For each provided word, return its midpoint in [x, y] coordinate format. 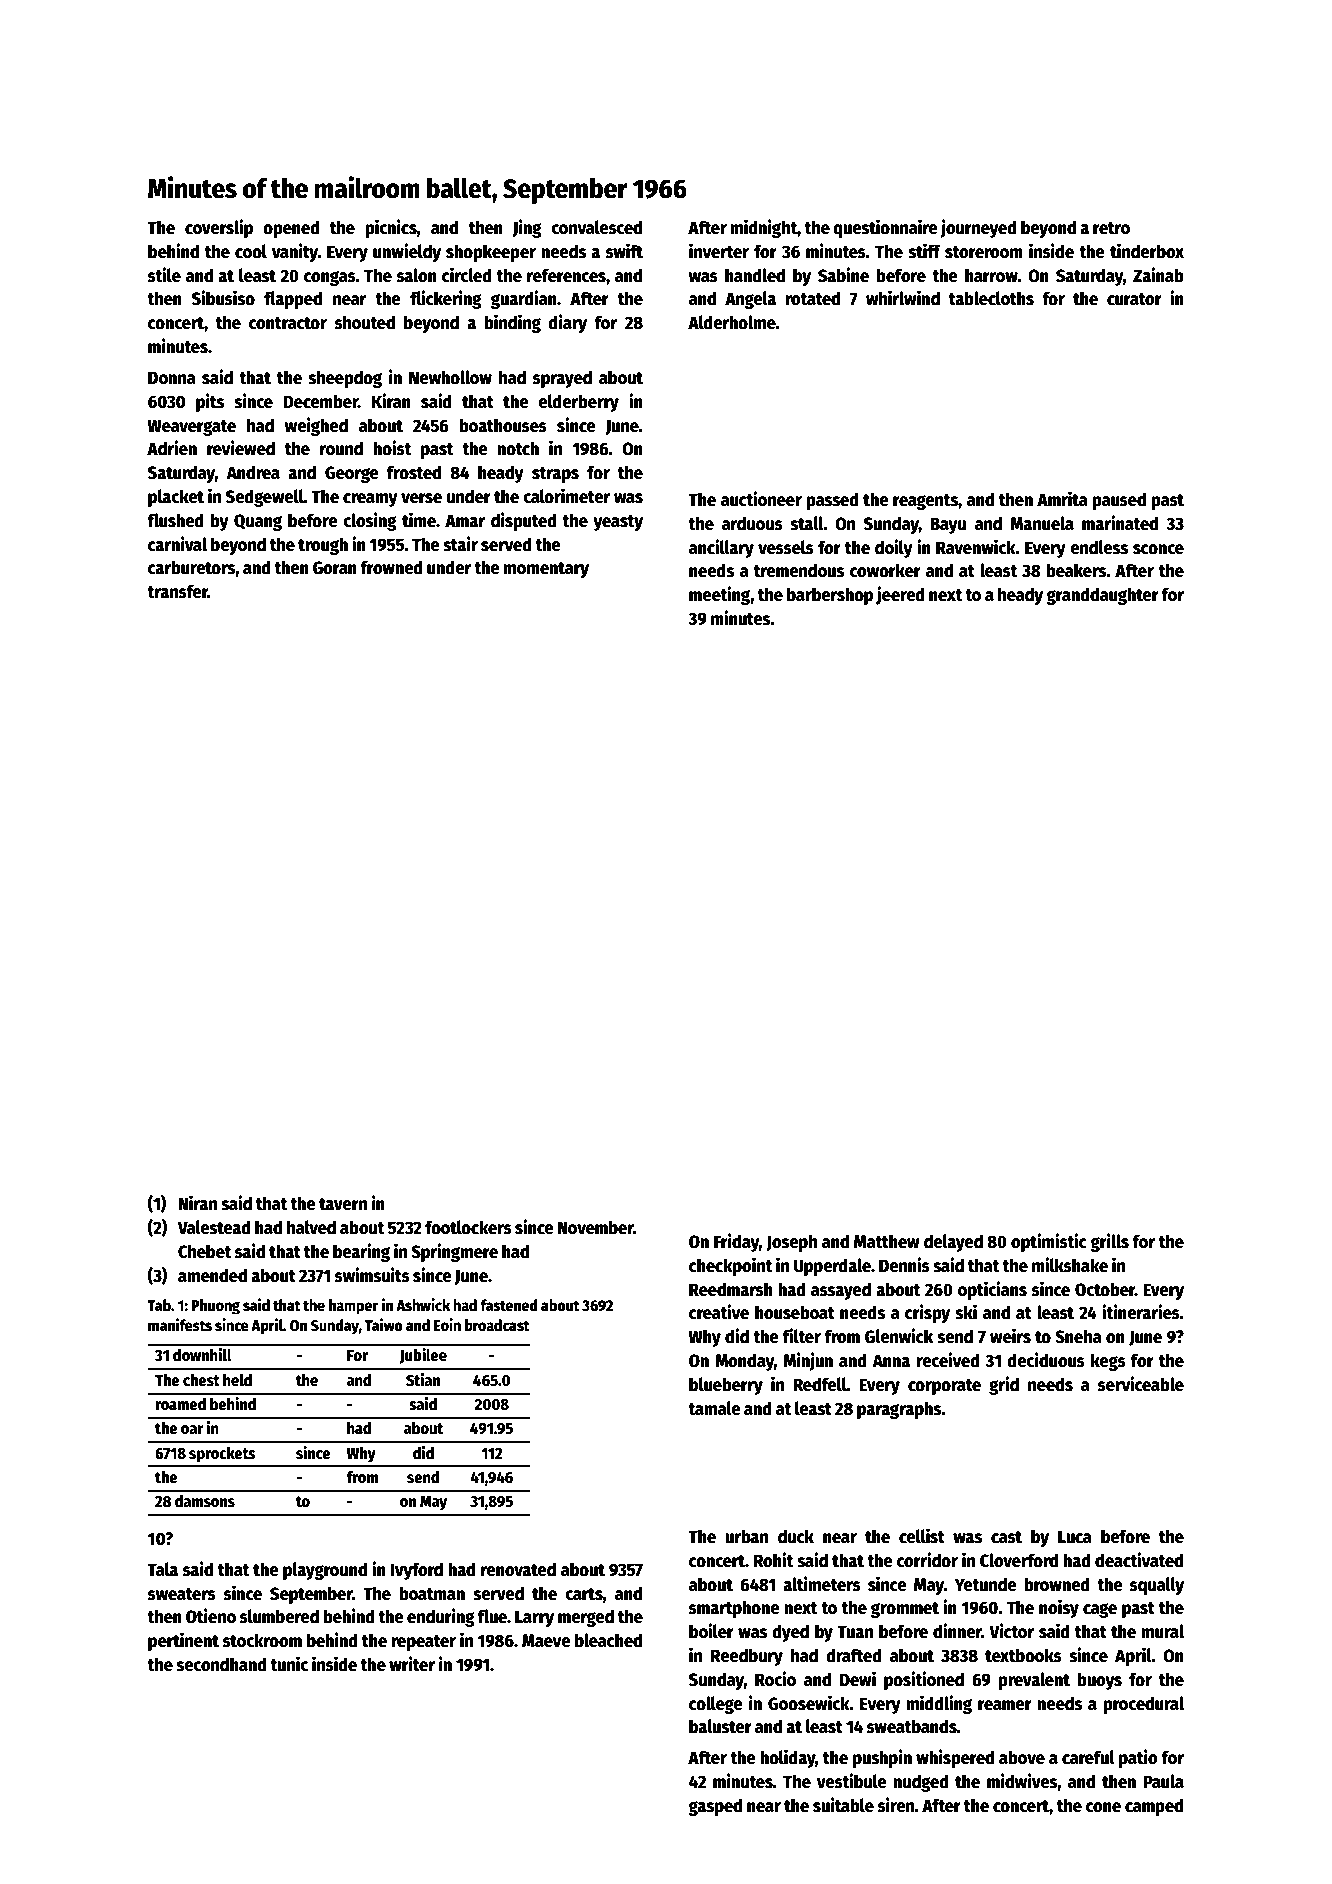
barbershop [830, 596]
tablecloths [991, 298]
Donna [172, 378]
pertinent [183, 1641]
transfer [177, 591]
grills [1109, 1242]
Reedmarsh [731, 1289]
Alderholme [732, 322]
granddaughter [1102, 596]
